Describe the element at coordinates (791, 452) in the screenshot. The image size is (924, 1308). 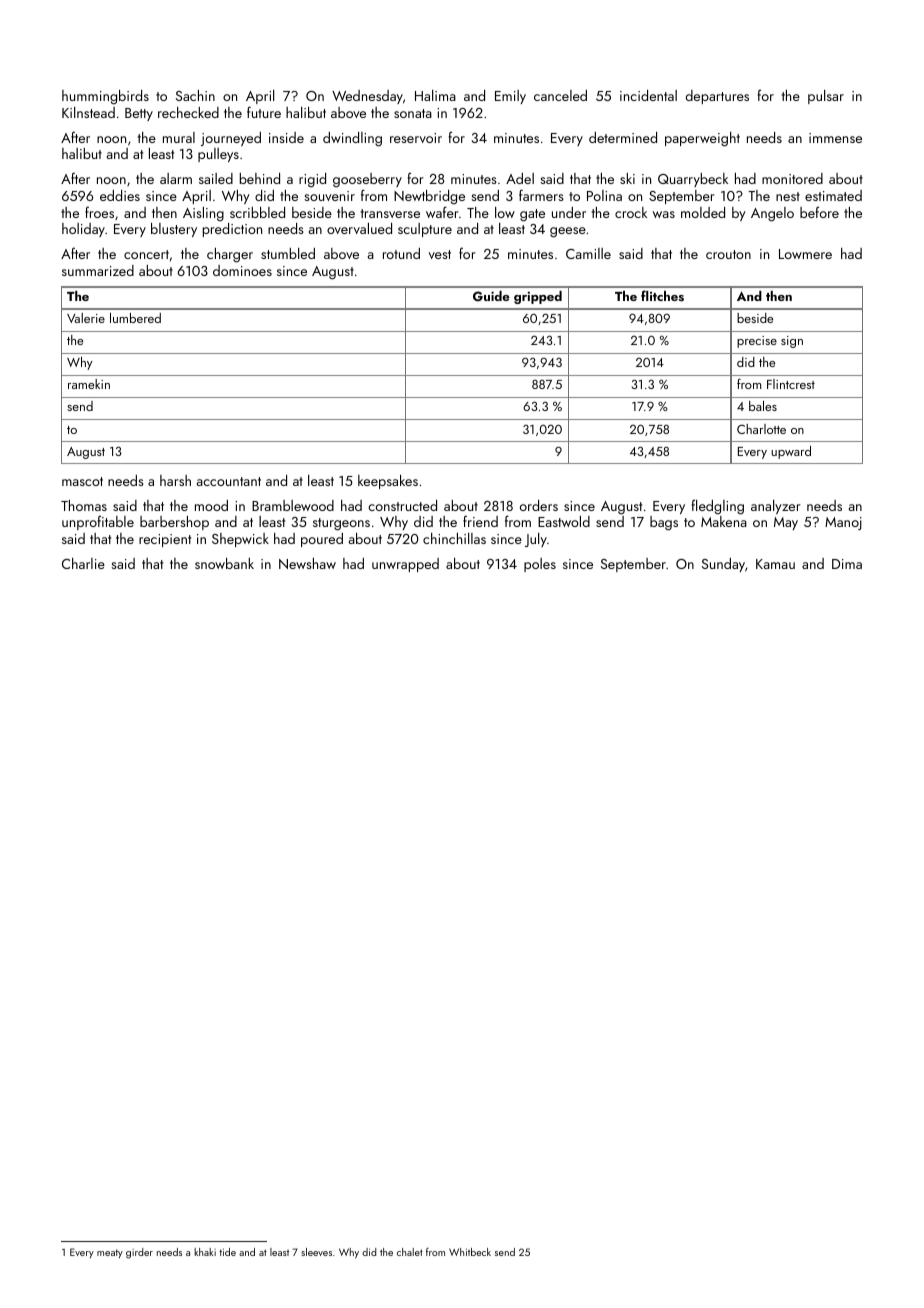
I see `upward` at that location.
